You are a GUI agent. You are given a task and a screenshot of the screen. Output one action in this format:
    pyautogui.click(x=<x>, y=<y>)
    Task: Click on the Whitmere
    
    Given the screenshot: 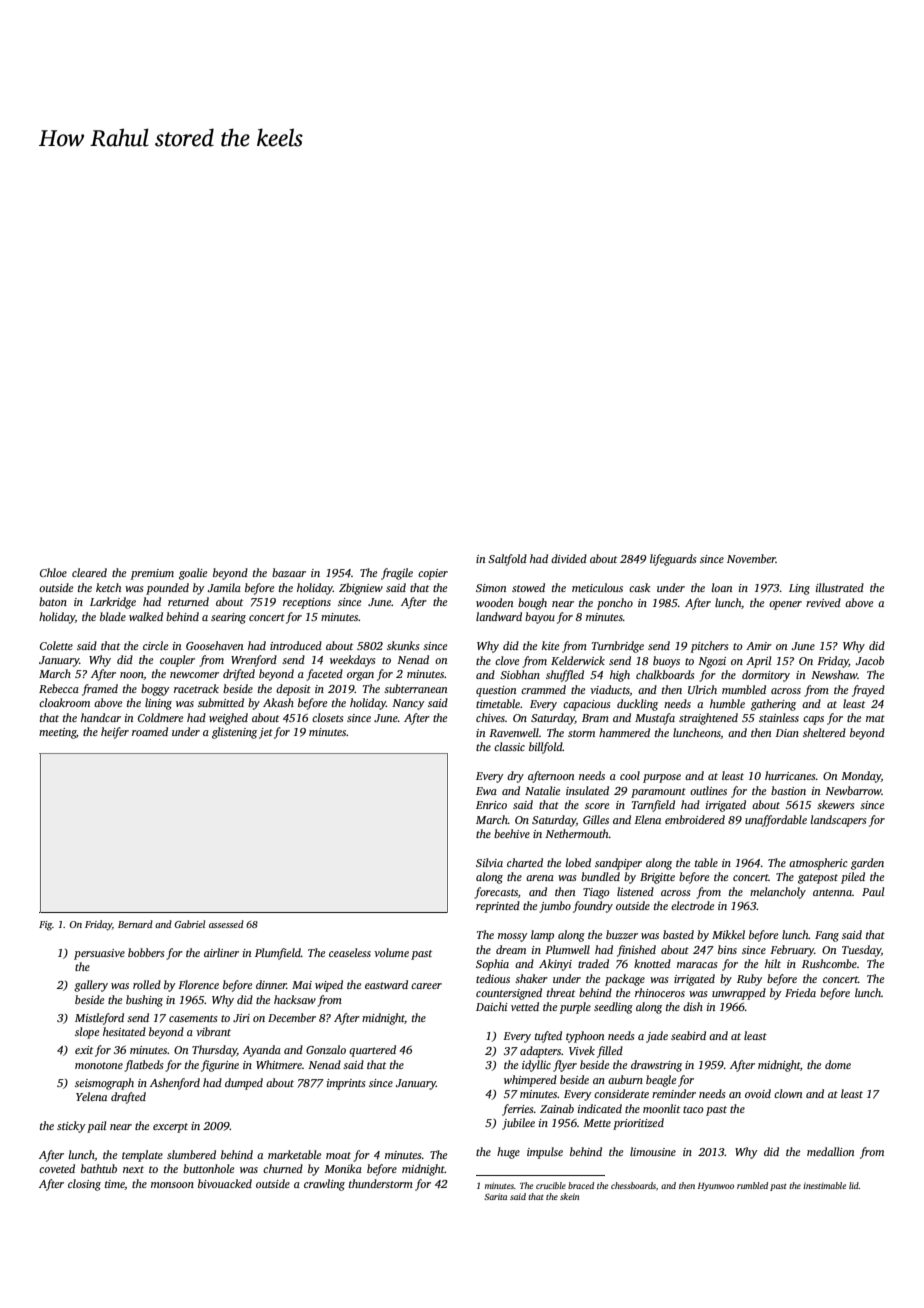 What is the action you would take?
    pyautogui.click(x=279, y=1064)
